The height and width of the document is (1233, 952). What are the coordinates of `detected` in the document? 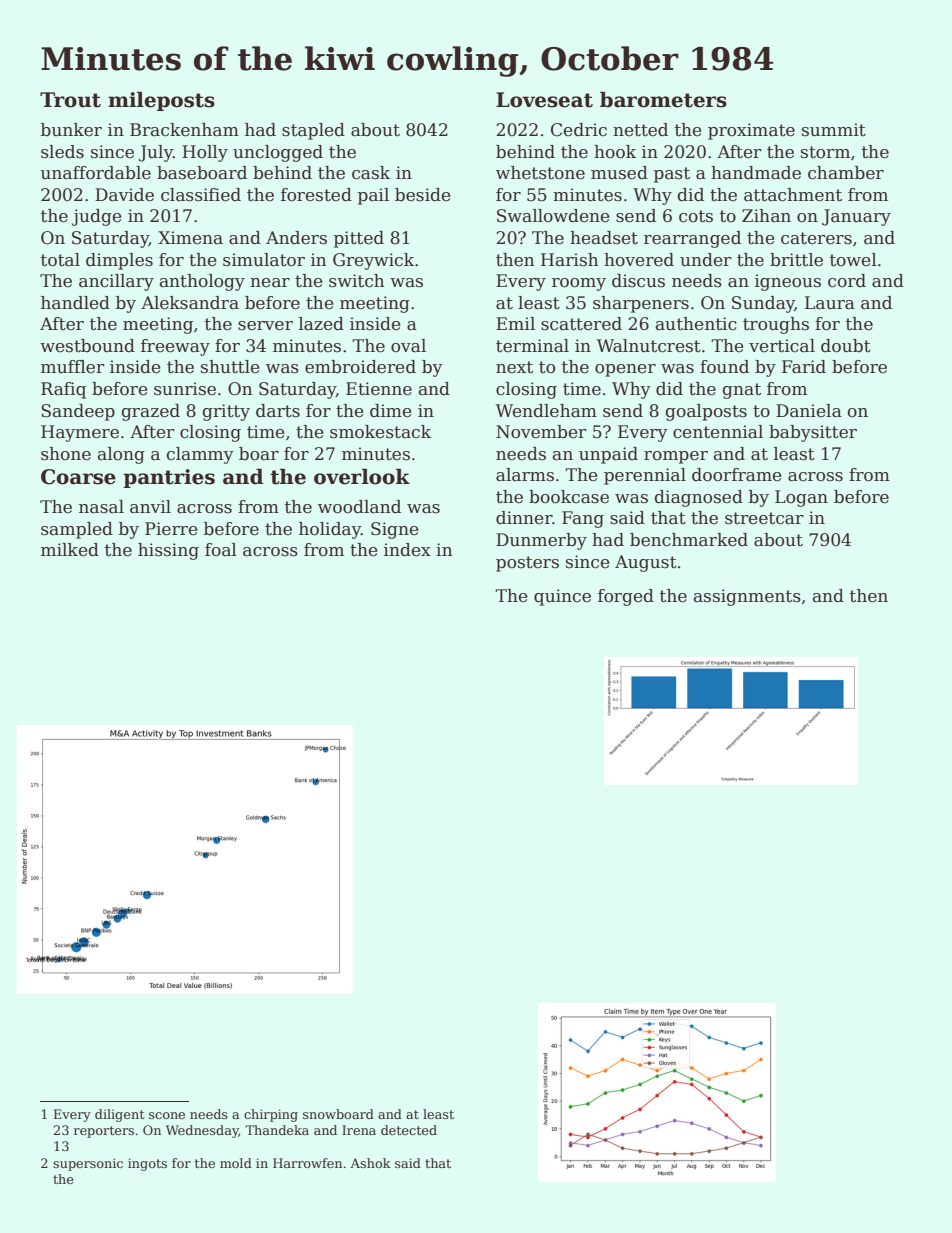 It's located at (409, 1130).
